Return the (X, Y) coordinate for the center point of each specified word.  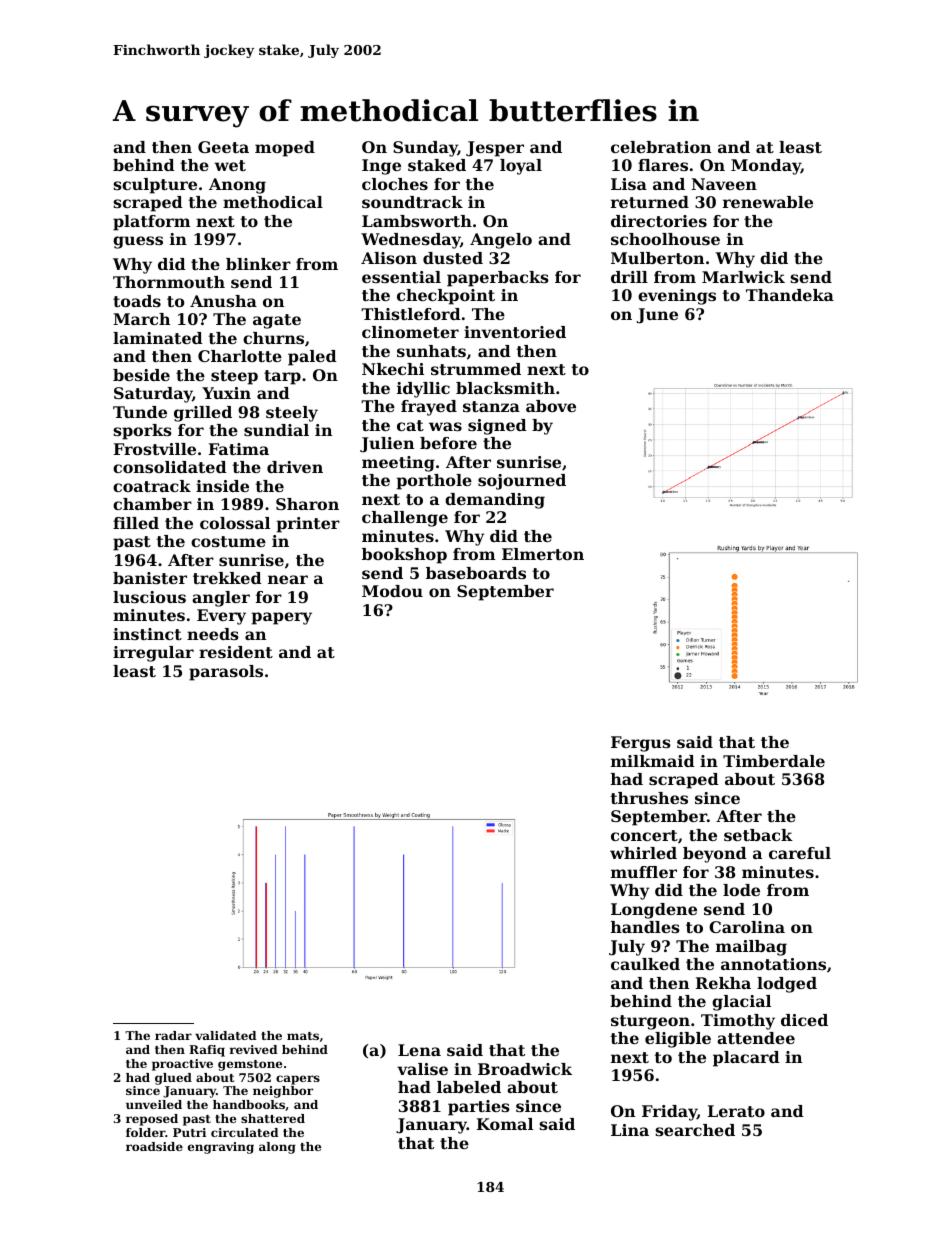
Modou (392, 591)
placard (746, 1059)
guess (138, 242)
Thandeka (790, 295)
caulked (645, 964)
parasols (226, 673)
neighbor (283, 1092)
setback (758, 835)
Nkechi (393, 369)
